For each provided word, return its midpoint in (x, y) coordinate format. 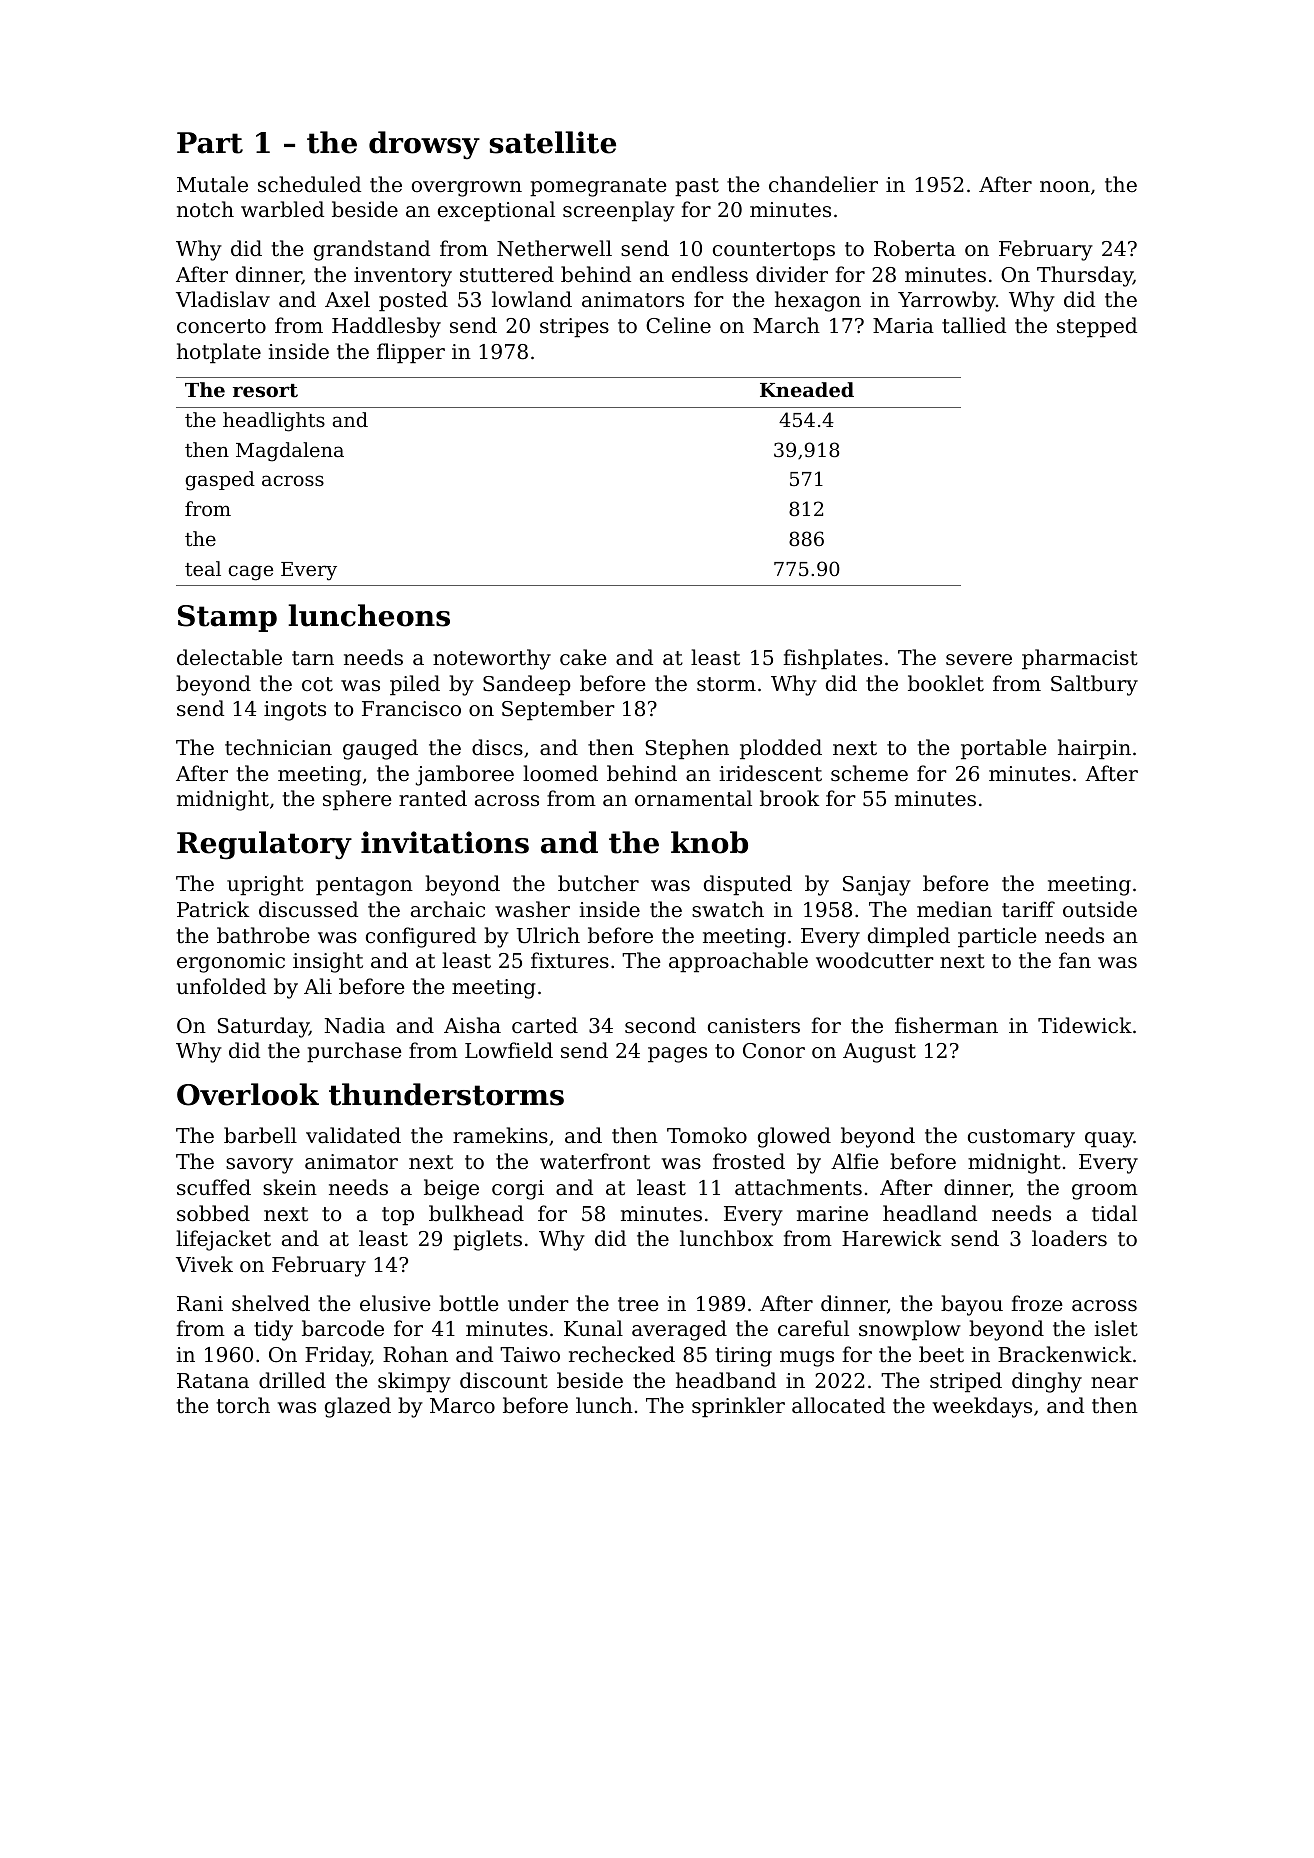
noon (1065, 187)
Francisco (411, 709)
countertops (774, 251)
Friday (338, 1356)
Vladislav (223, 299)
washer (532, 909)
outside (1100, 909)
